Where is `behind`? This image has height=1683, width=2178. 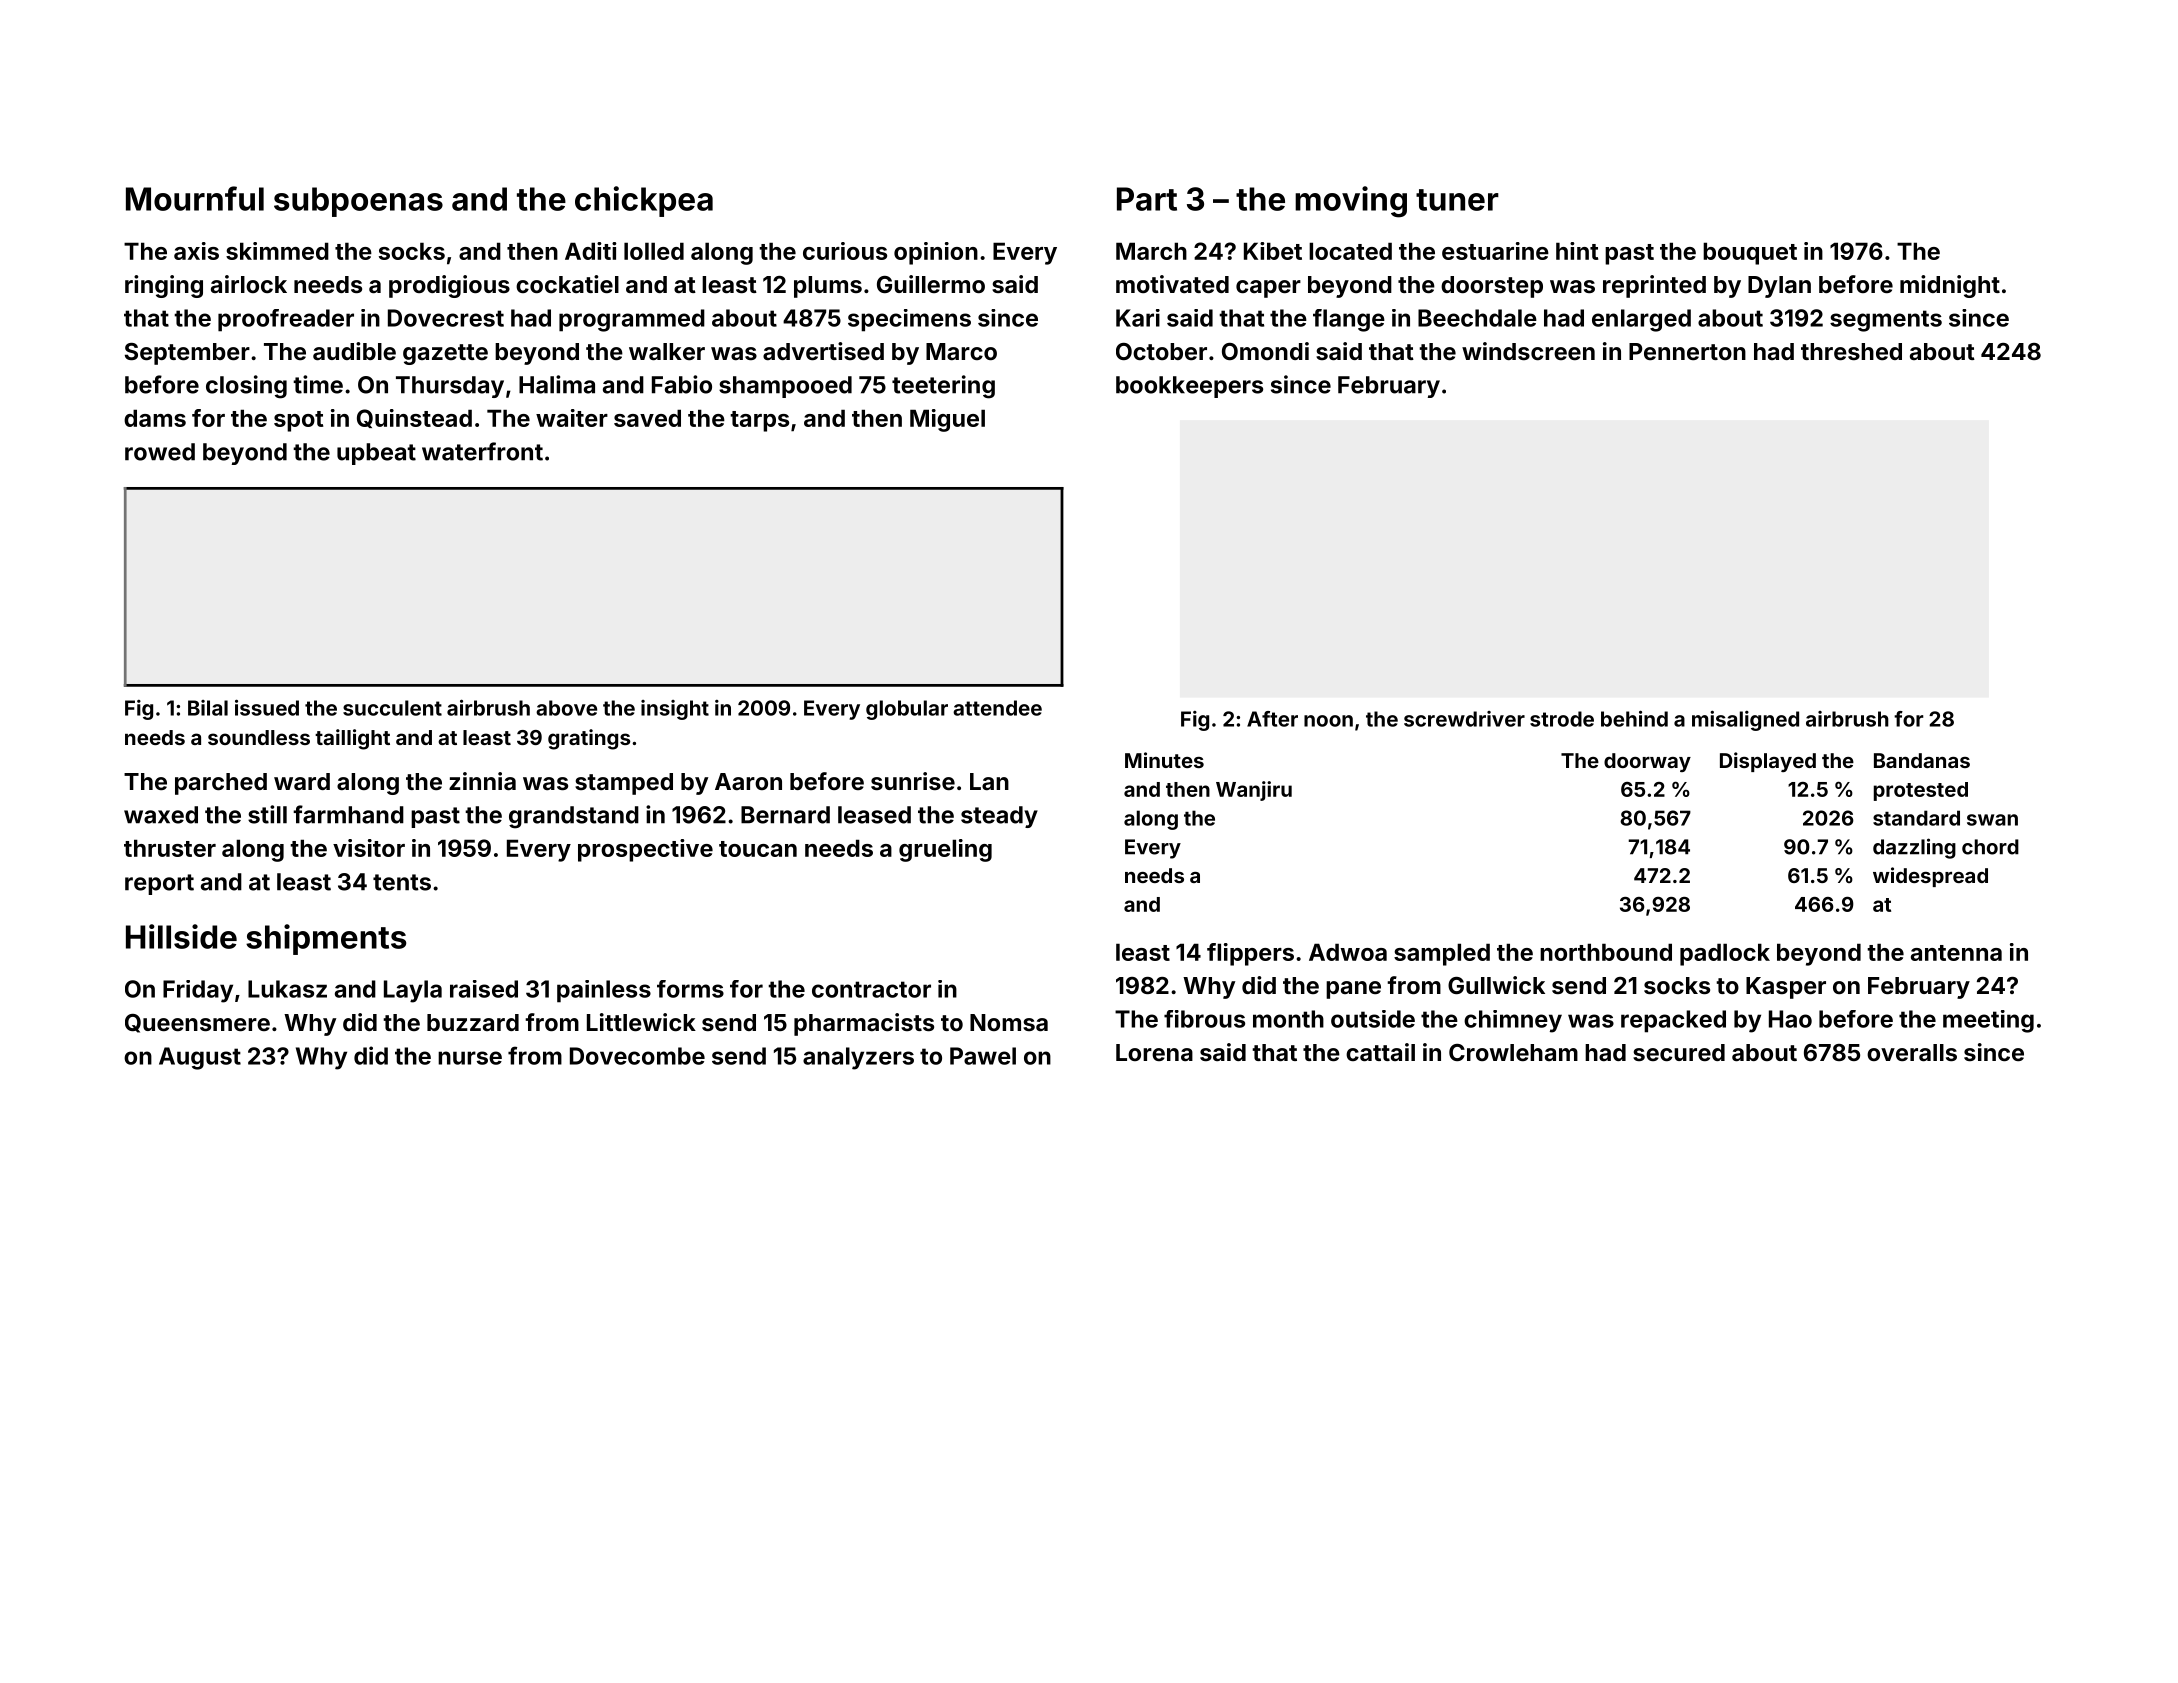
behind is located at coordinates (1634, 718).
